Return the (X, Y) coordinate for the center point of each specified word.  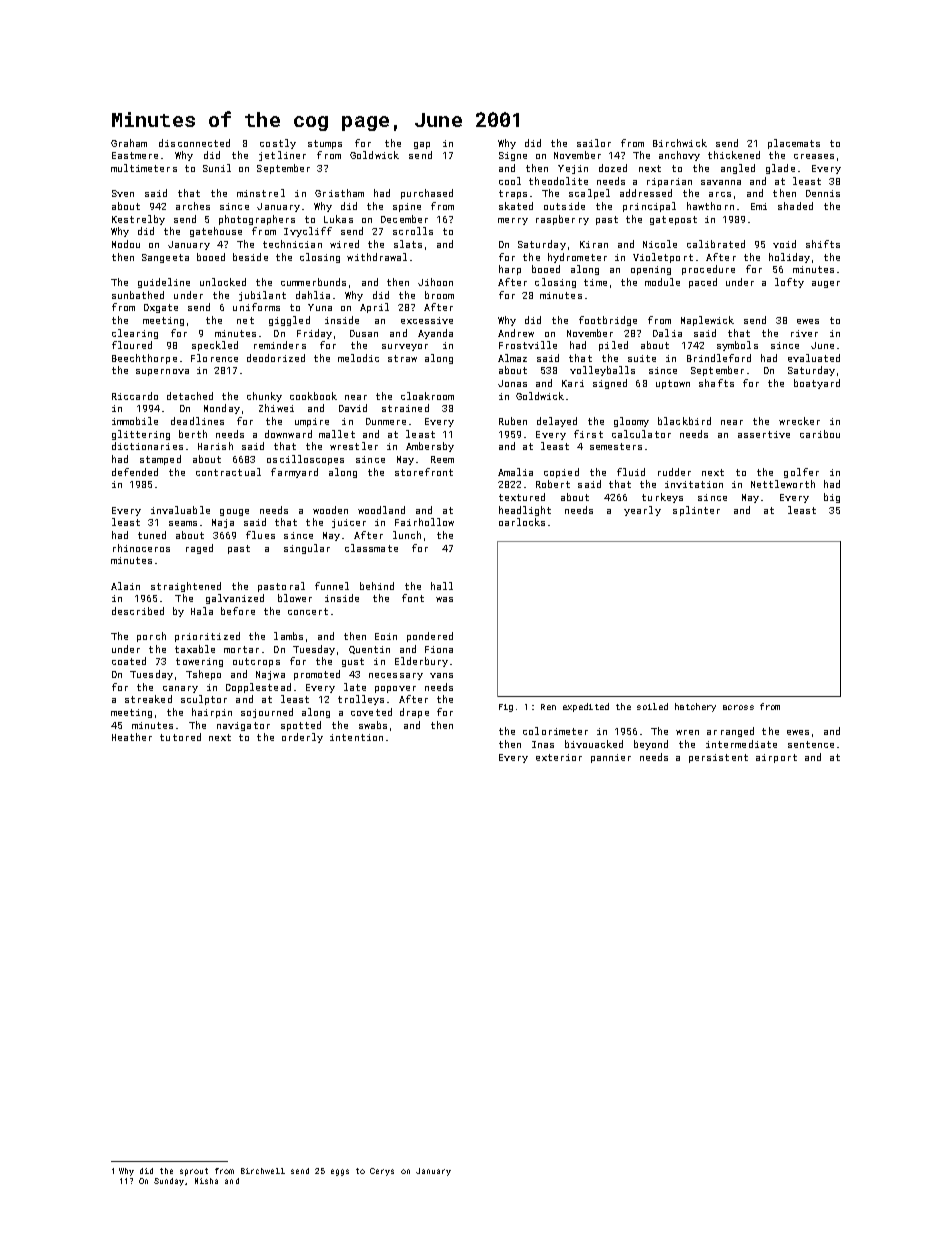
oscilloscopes (305, 460)
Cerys (382, 1172)
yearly (642, 511)
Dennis (823, 193)
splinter (696, 511)
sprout (194, 1172)
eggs (340, 1172)
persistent (718, 758)
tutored (180, 737)
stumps (325, 144)
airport (776, 758)
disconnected (194, 143)
